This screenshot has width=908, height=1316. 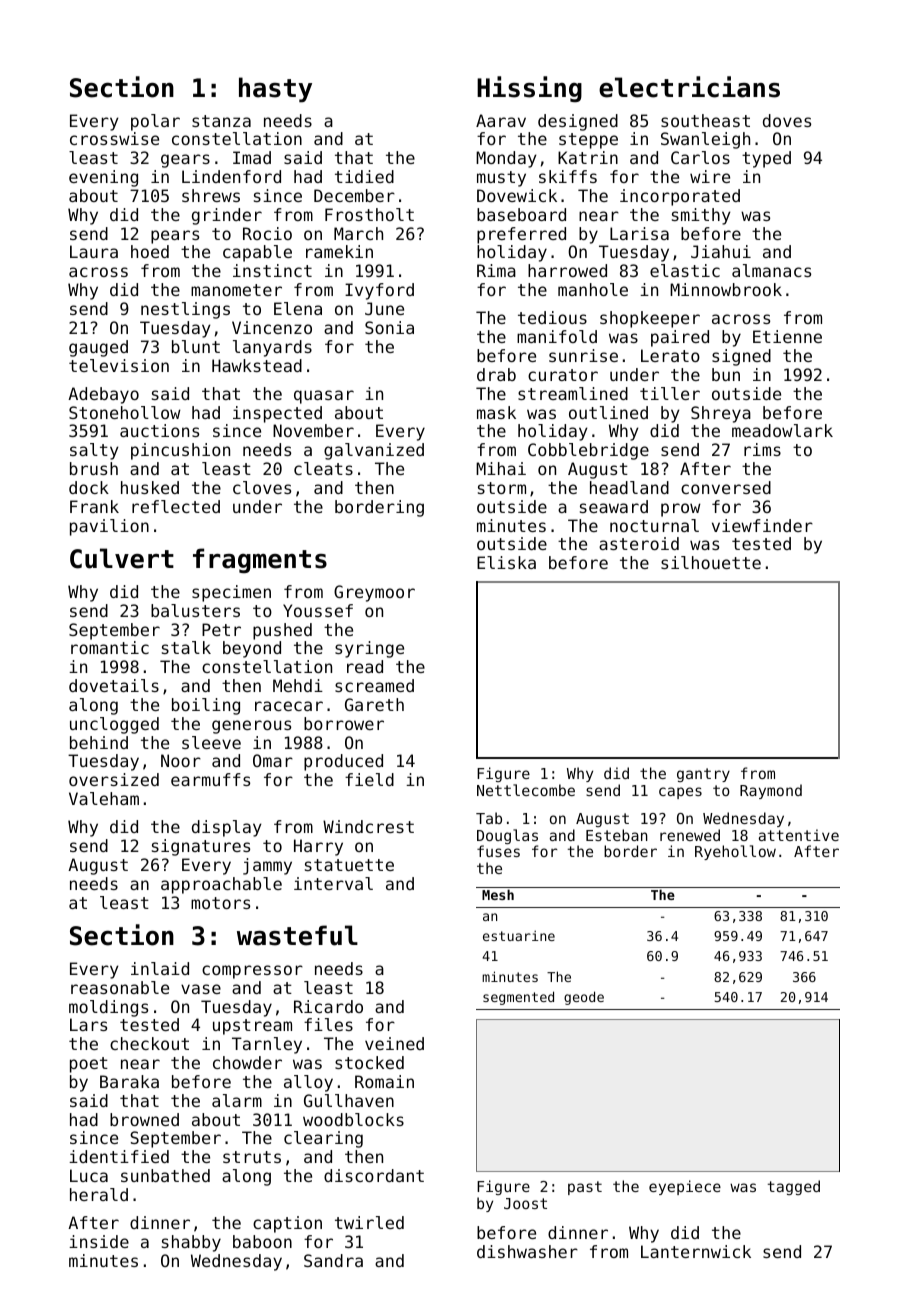 What do you see at coordinates (260, 560) in the screenshot?
I see `fragments` at bounding box center [260, 560].
